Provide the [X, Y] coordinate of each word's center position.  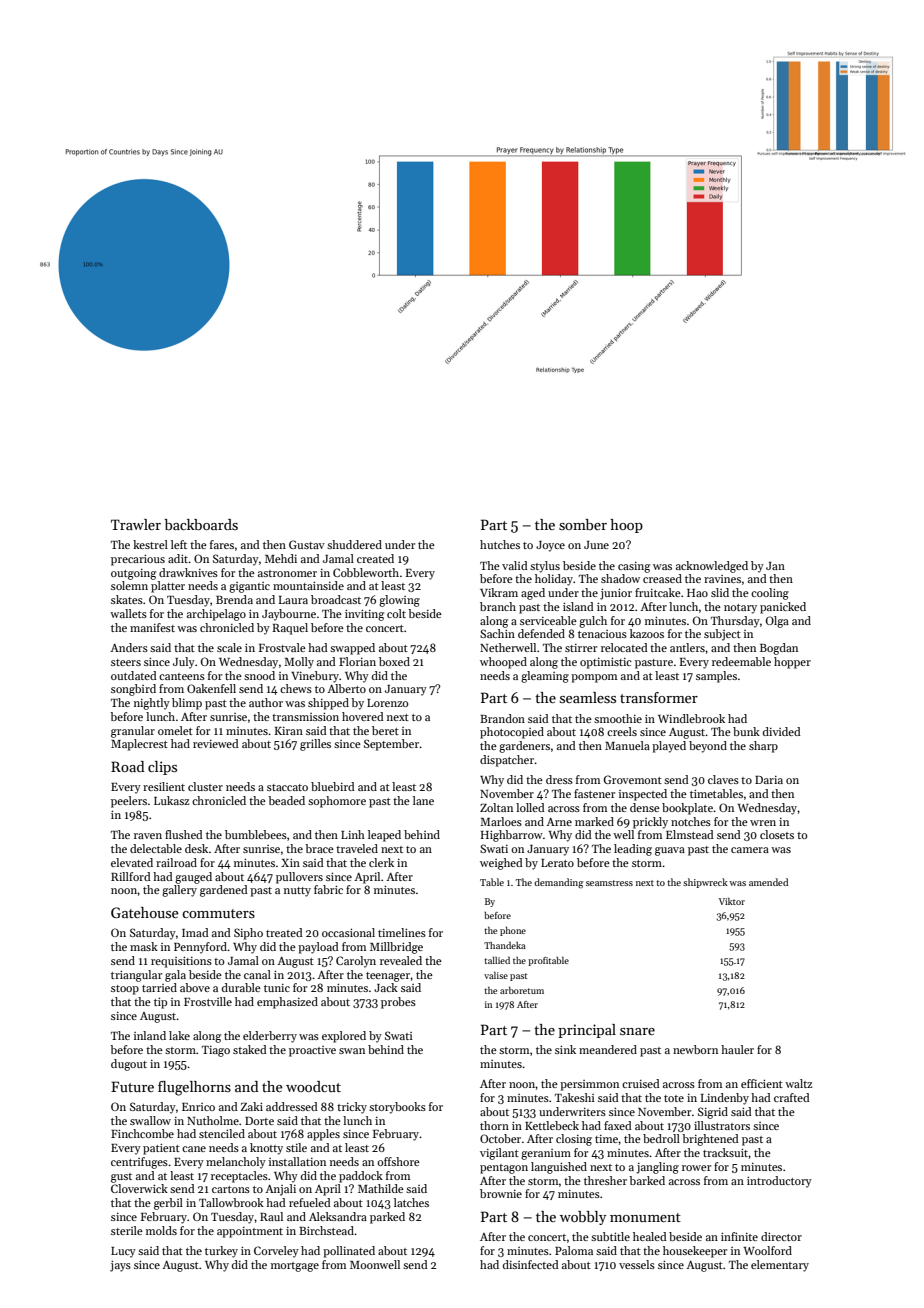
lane [423, 800]
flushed [184, 834]
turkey [221, 1252]
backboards [201, 524]
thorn [494, 1125]
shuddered [354, 544]
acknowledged [712, 567]
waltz [798, 1083]
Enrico [198, 1107]
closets [777, 834]
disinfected [531, 1264]
